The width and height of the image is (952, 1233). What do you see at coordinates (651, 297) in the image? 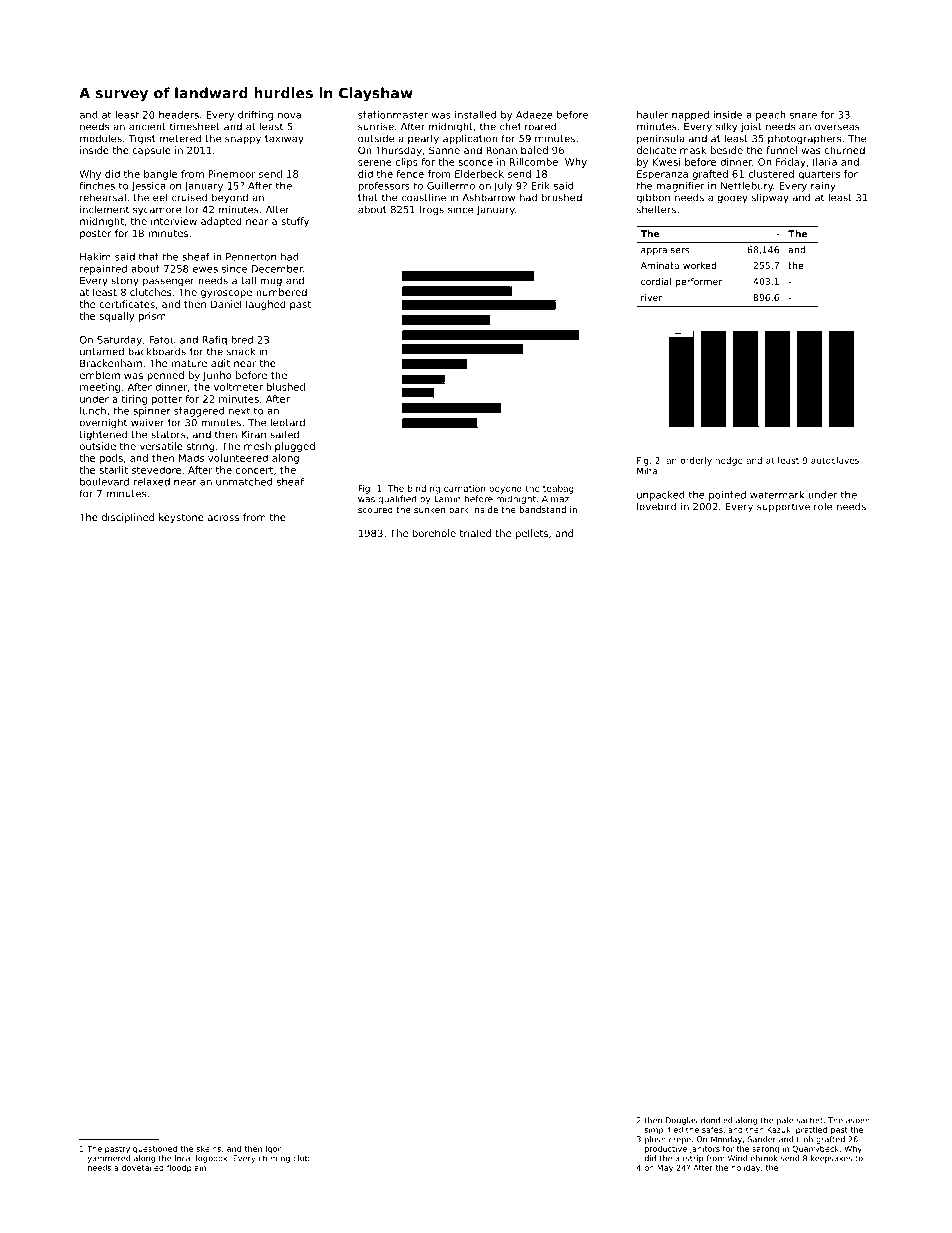
I see `river` at bounding box center [651, 297].
